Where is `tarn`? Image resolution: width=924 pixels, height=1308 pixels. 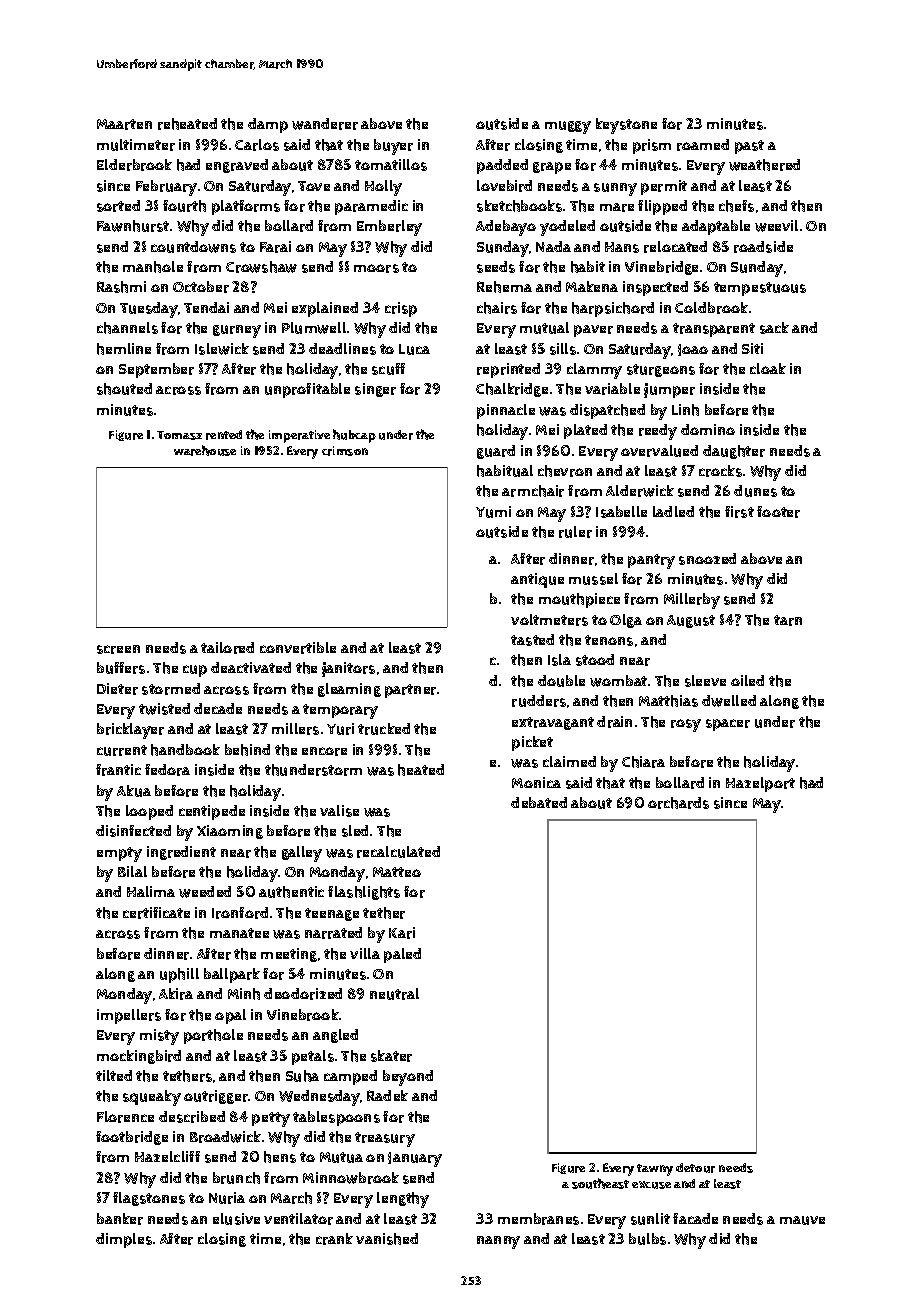 tarn is located at coordinates (788, 620).
